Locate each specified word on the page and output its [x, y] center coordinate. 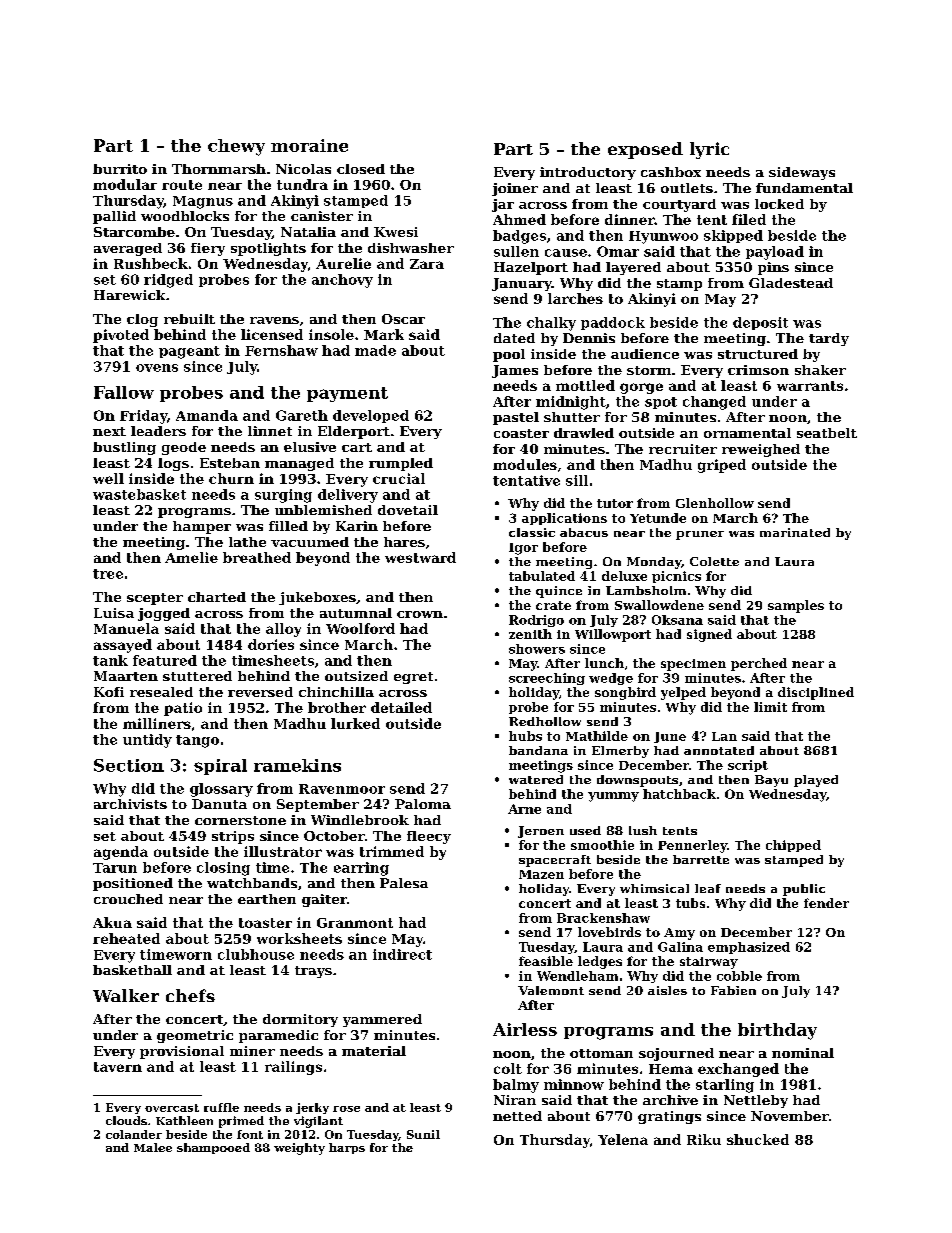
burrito [120, 169]
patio [183, 709]
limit [770, 707]
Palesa [404, 883]
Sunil [423, 1134]
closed [361, 169]
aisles [667, 990]
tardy [829, 339]
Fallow [124, 392]
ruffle [221, 1107]
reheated [126, 938]
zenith [530, 634]
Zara [427, 264]
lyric [709, 150]
